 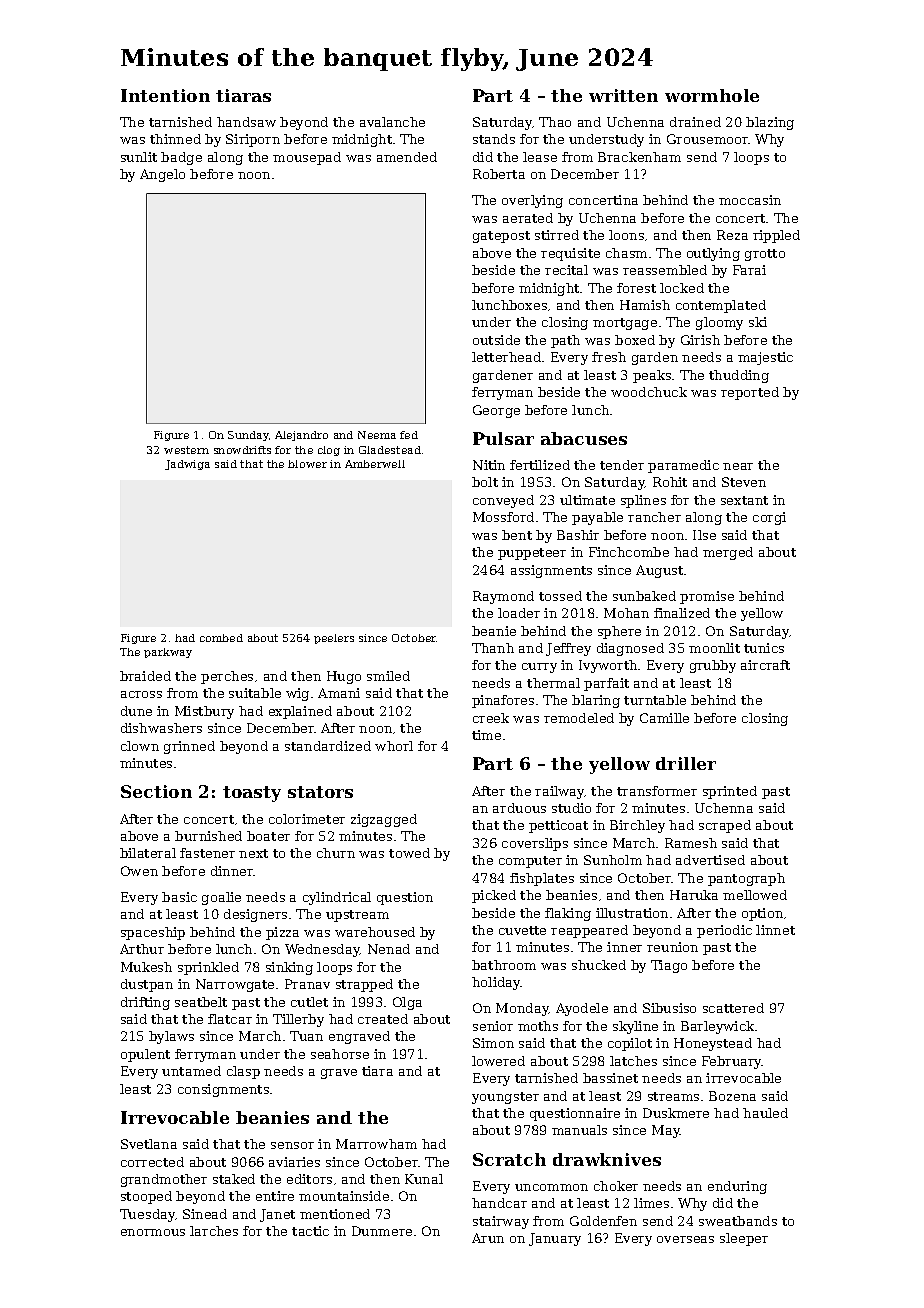 What do you see at coordinates (282, 933) in the screenshot?
I see `pizza` at bounding box center [282, 933].
